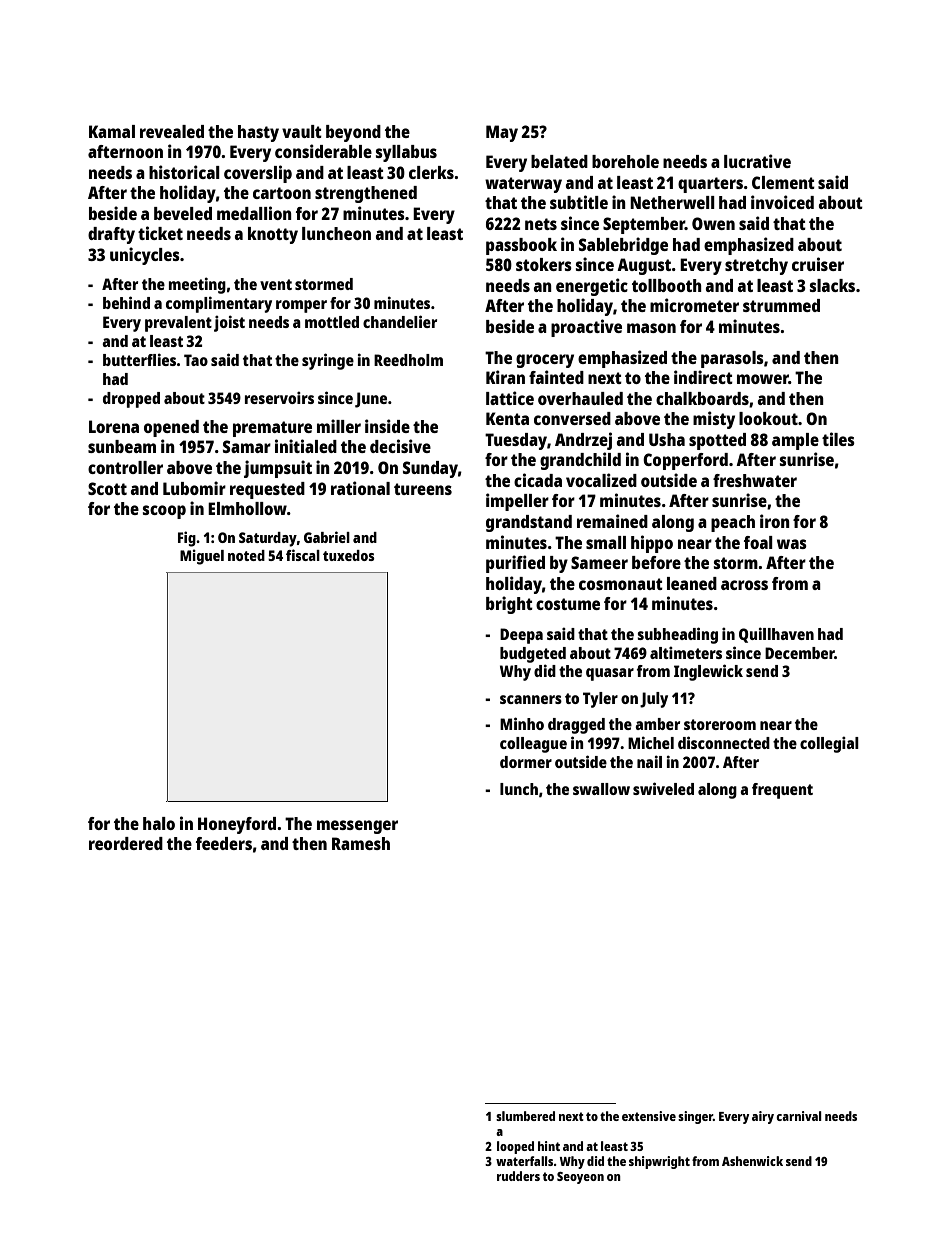  Describe the element at coordinates (515, 1147) in the screenshot. I see `looped` at that location.
